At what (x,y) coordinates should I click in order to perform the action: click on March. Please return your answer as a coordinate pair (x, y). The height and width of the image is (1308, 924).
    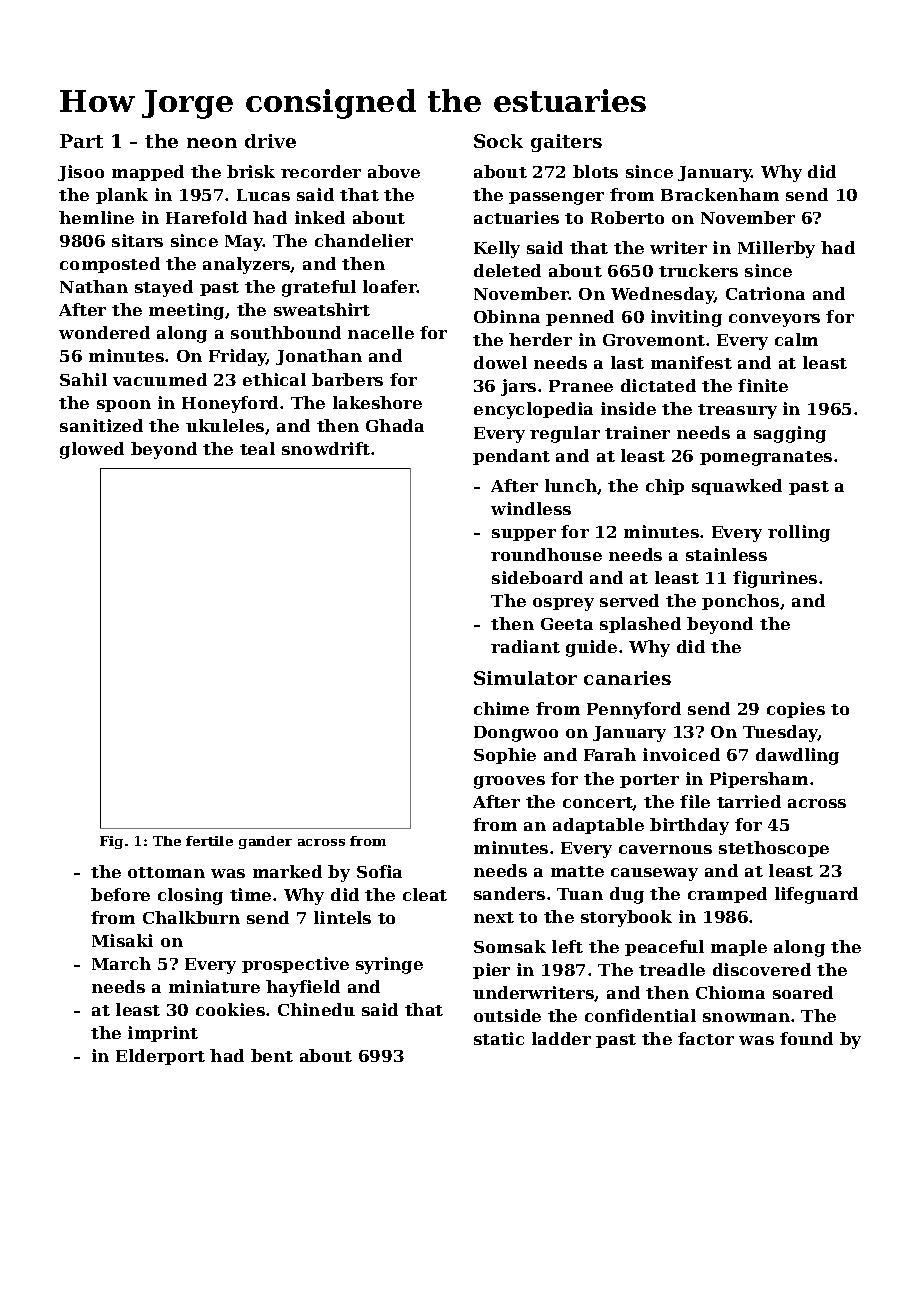
    Looking at the image, I should click on (121, 963).
